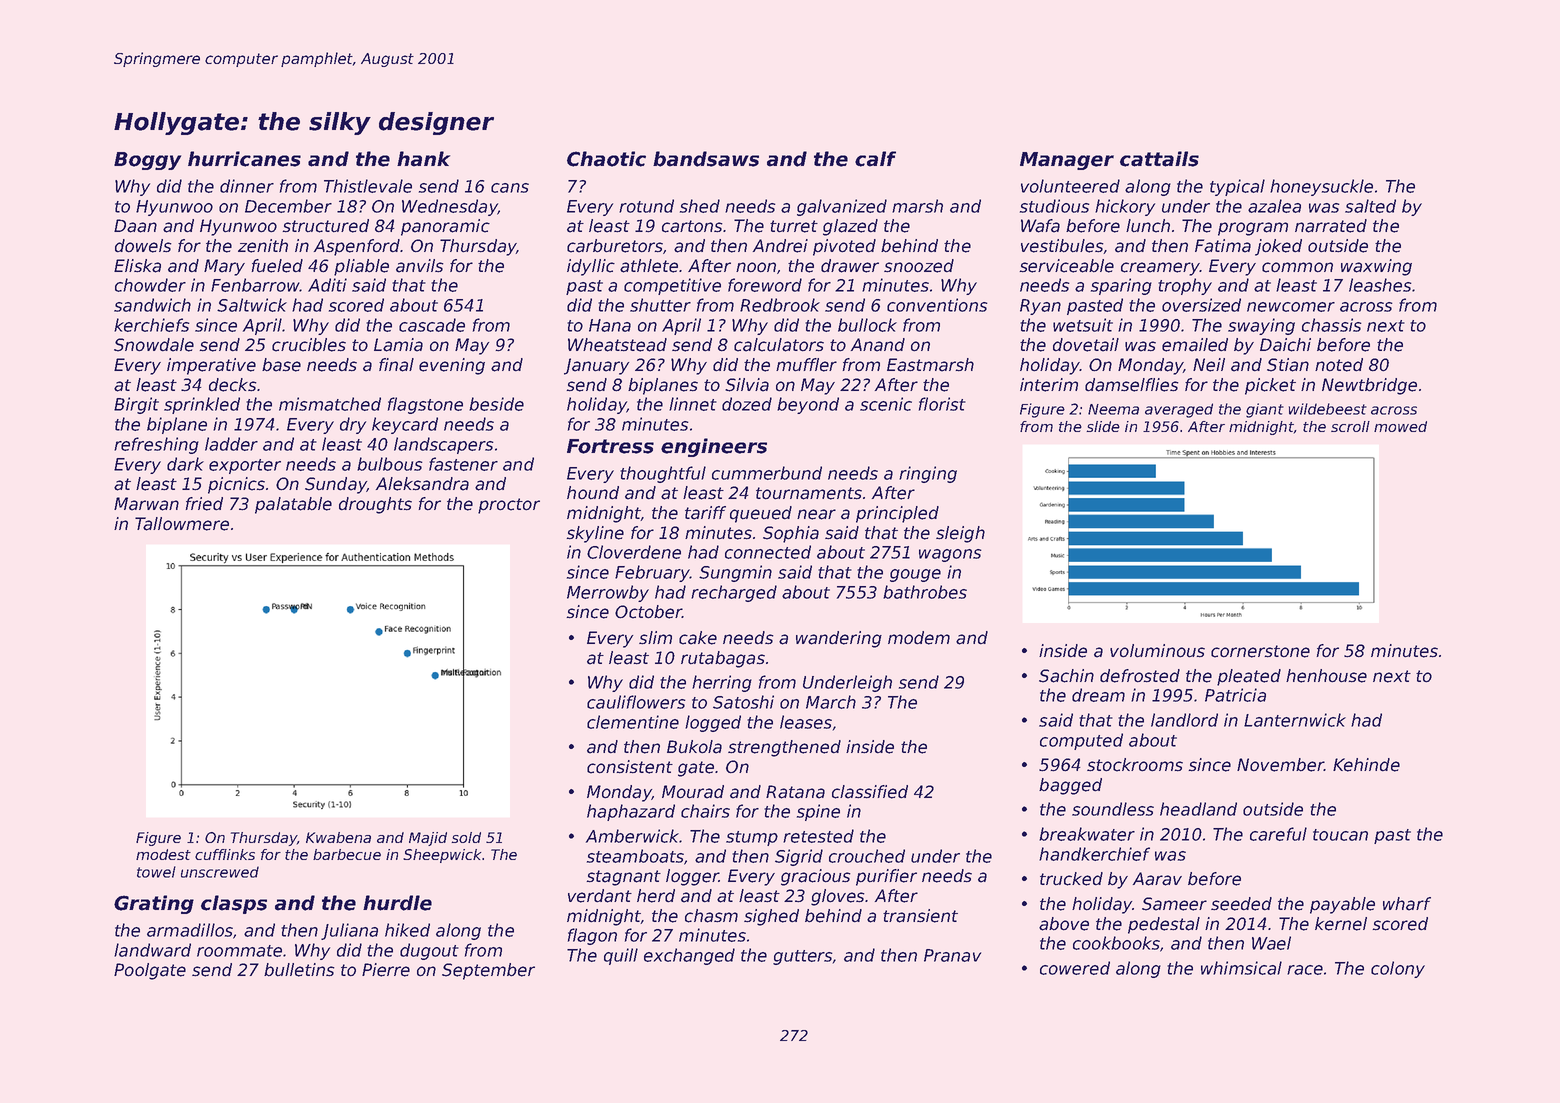 The image size is (1560, 1103). What do you see at coordinates (1341, 924) in the screenshot?
I see `kernel` at bounding box center [1341, 924].
